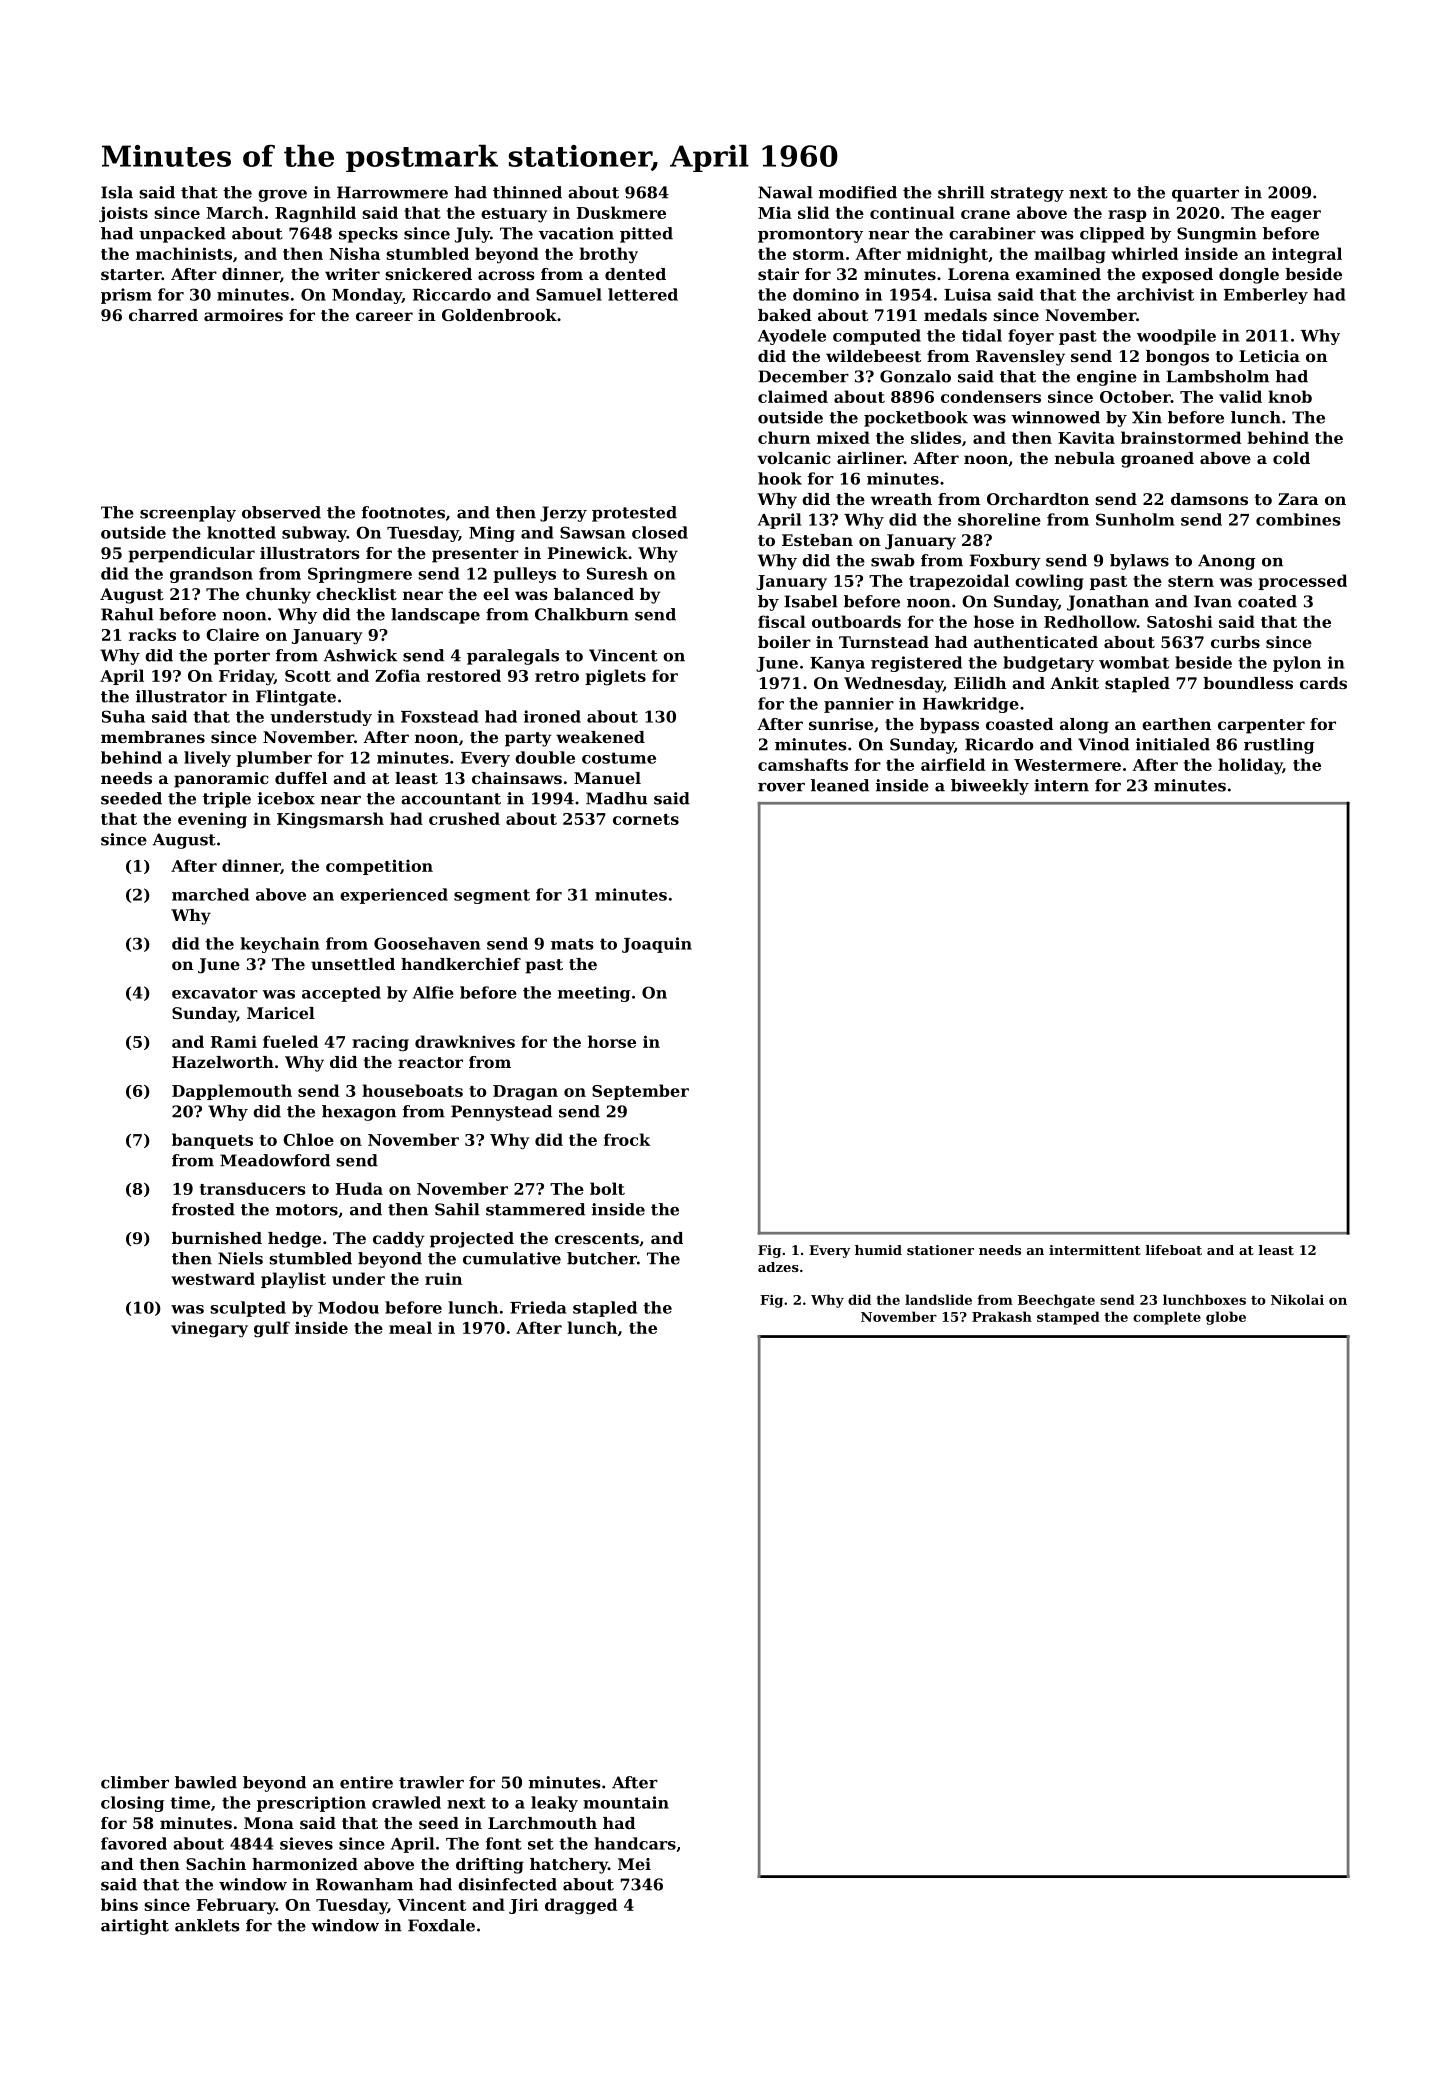 Image resolution: width=1450 pixels, height=2100 pixels. Describe the element at coordinates (1103, 744) in the page. I see `Vinod` at that location.
